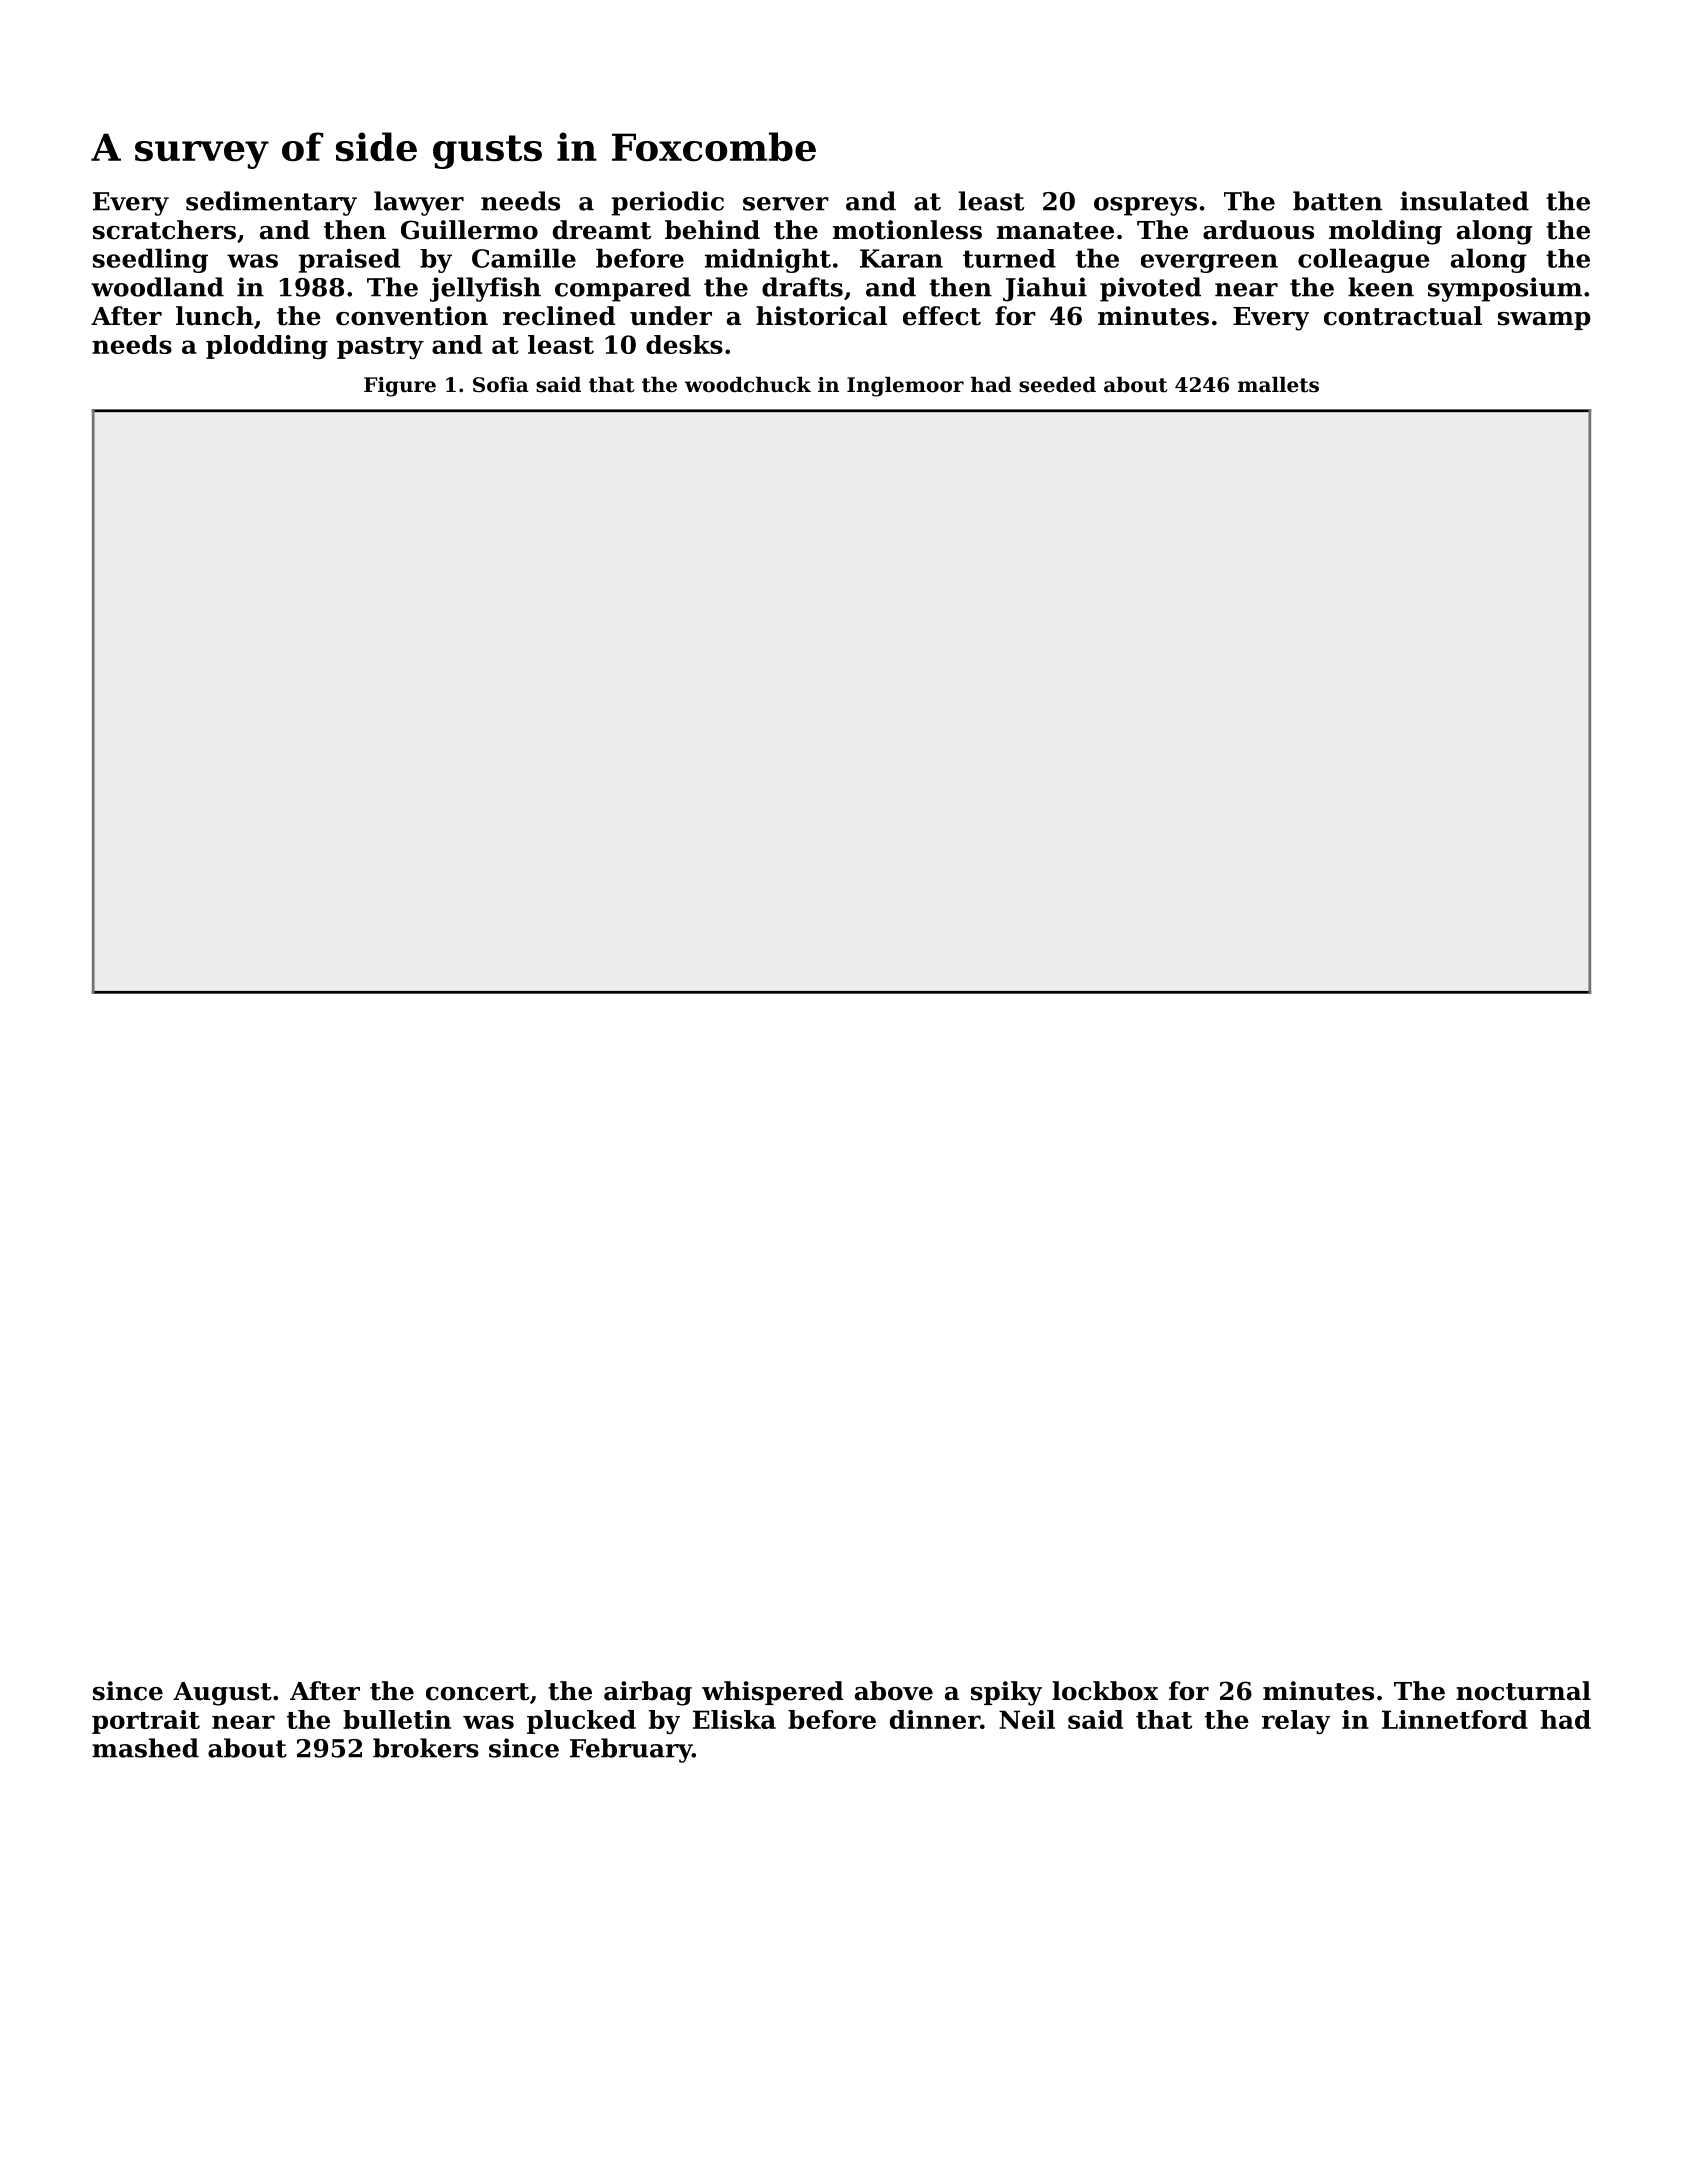 This page has width=1683, height=2178. I want to click on woodchuck, so click(748, 385).
